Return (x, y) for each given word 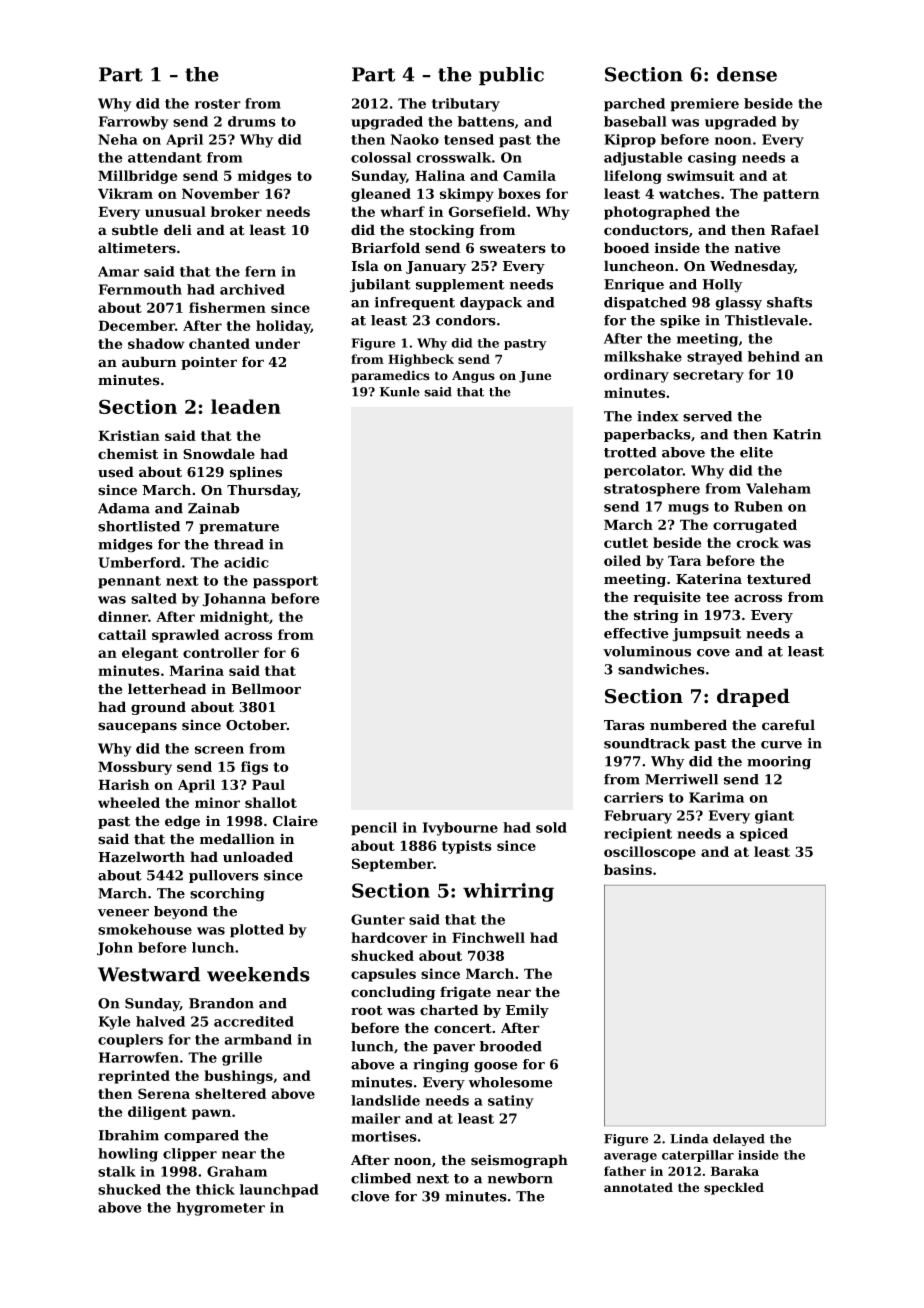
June (535, 377)
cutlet (626, 542)
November (221, 193)
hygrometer (221, 1209)
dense (747, 74)
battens (486, 121)
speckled (734, 1188)
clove (370, 1196)
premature (239, 528)
